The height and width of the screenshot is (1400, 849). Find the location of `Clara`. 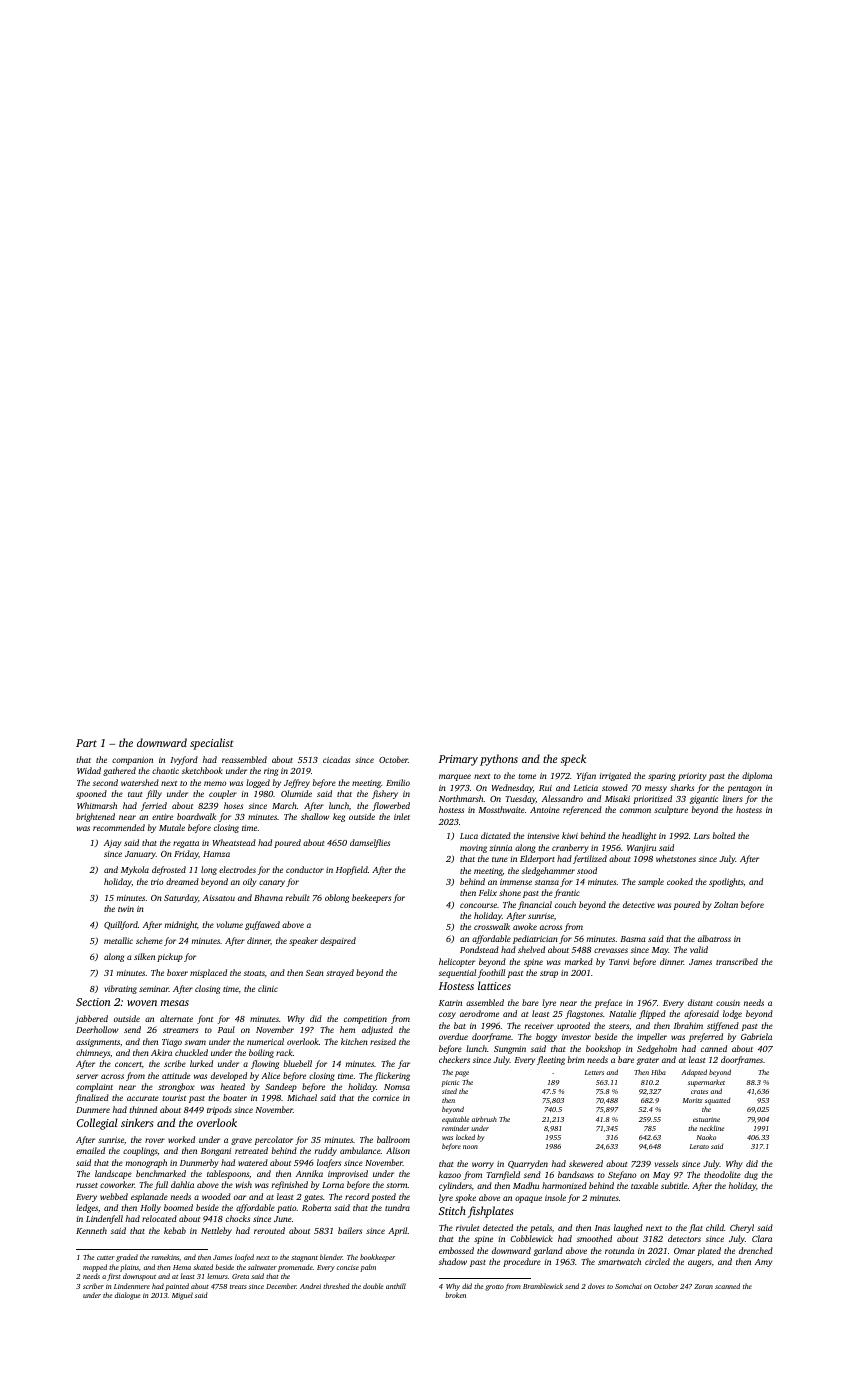

Clara is located at coordinates (762, 1238).
